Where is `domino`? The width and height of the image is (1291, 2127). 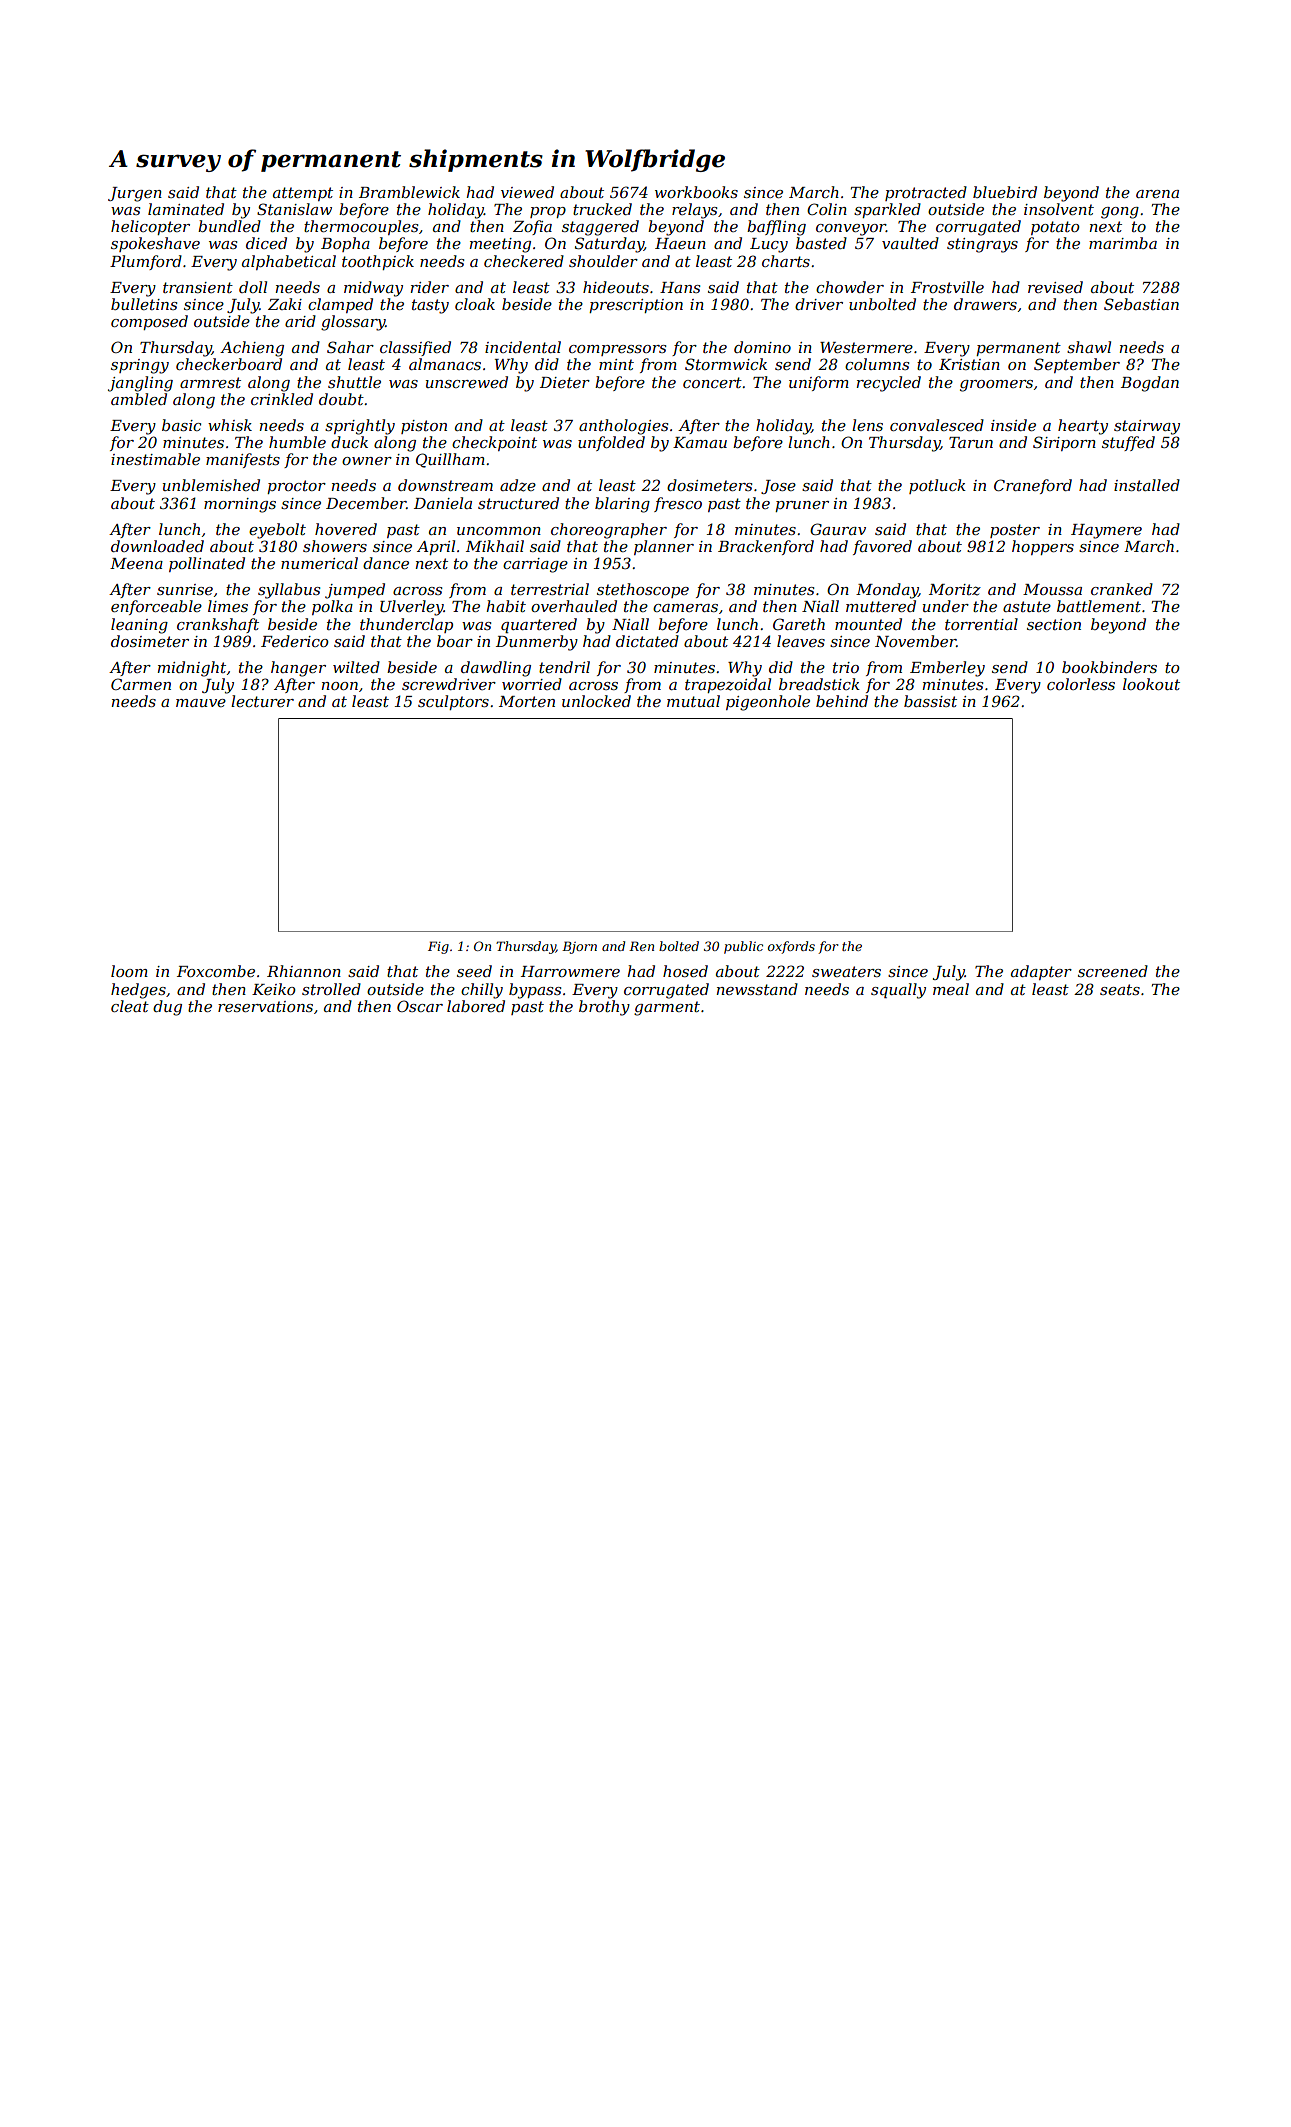
domino is located at coordinates (762, 347).
